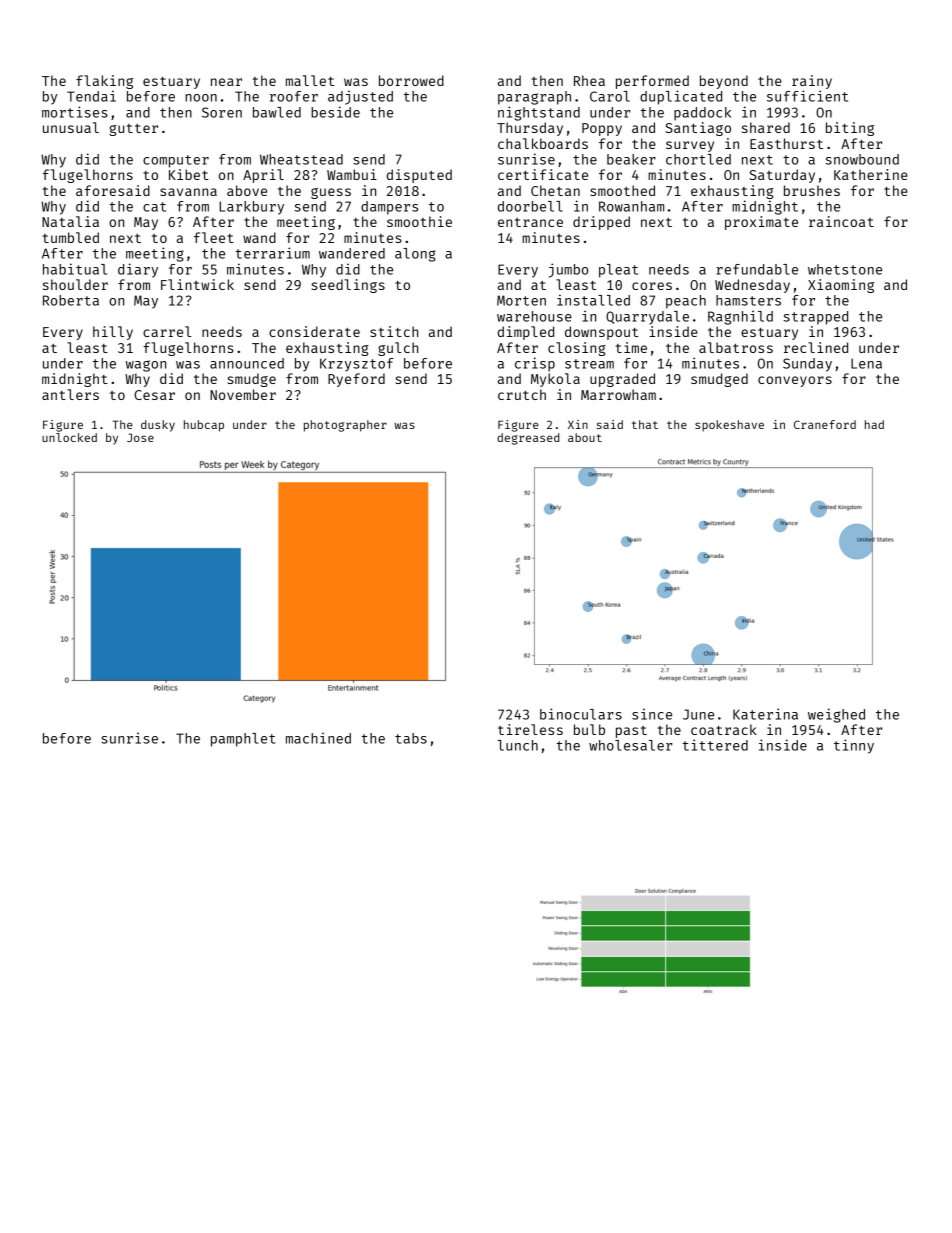 The height and width of the page is (1233, 952). What do you see at coordinates (301, 159) in the page?
I see `Wheatstead` at bounding box center [301, 159].
